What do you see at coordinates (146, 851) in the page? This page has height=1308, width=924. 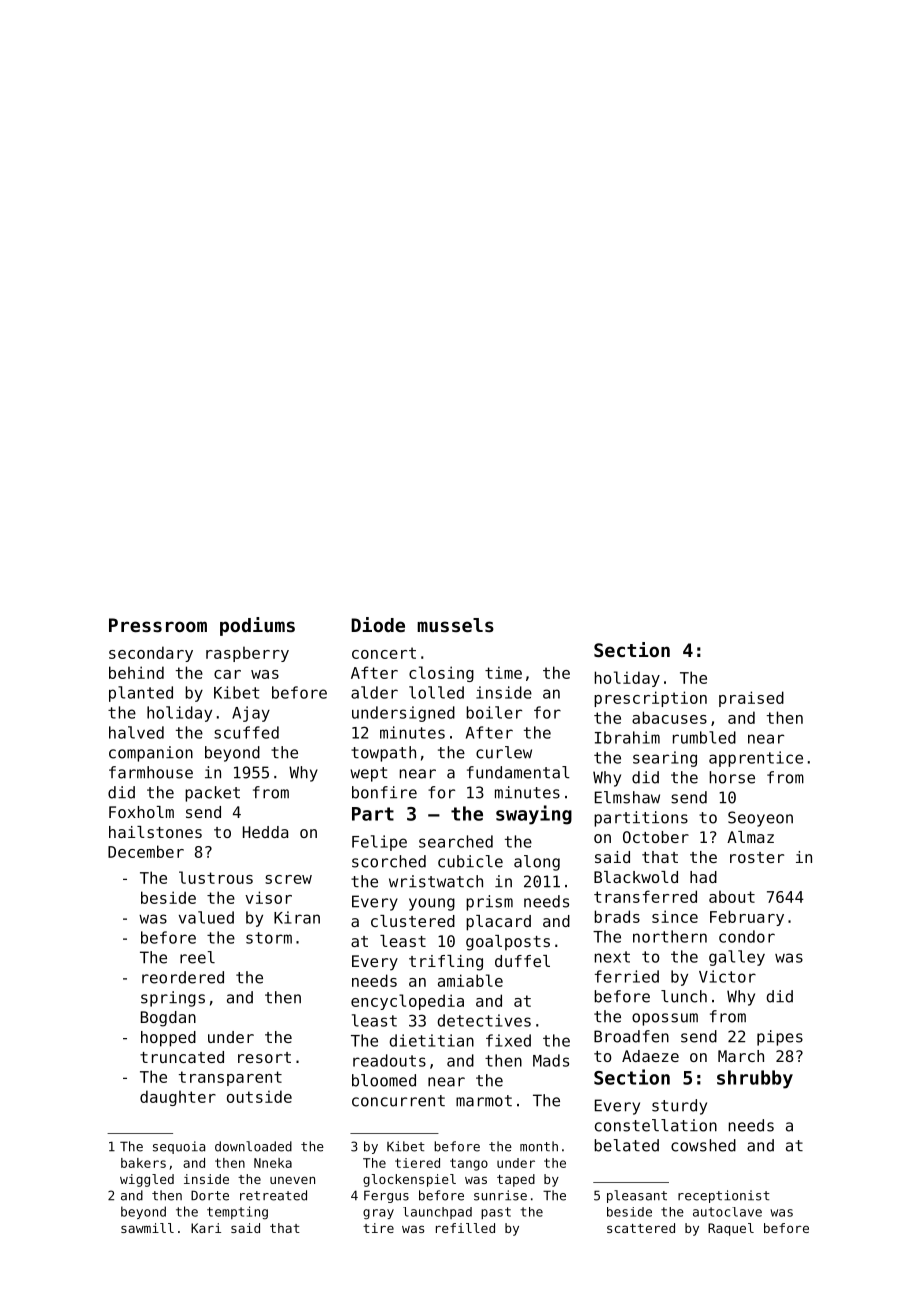 I see `December` at bounding box center [146, 851].
